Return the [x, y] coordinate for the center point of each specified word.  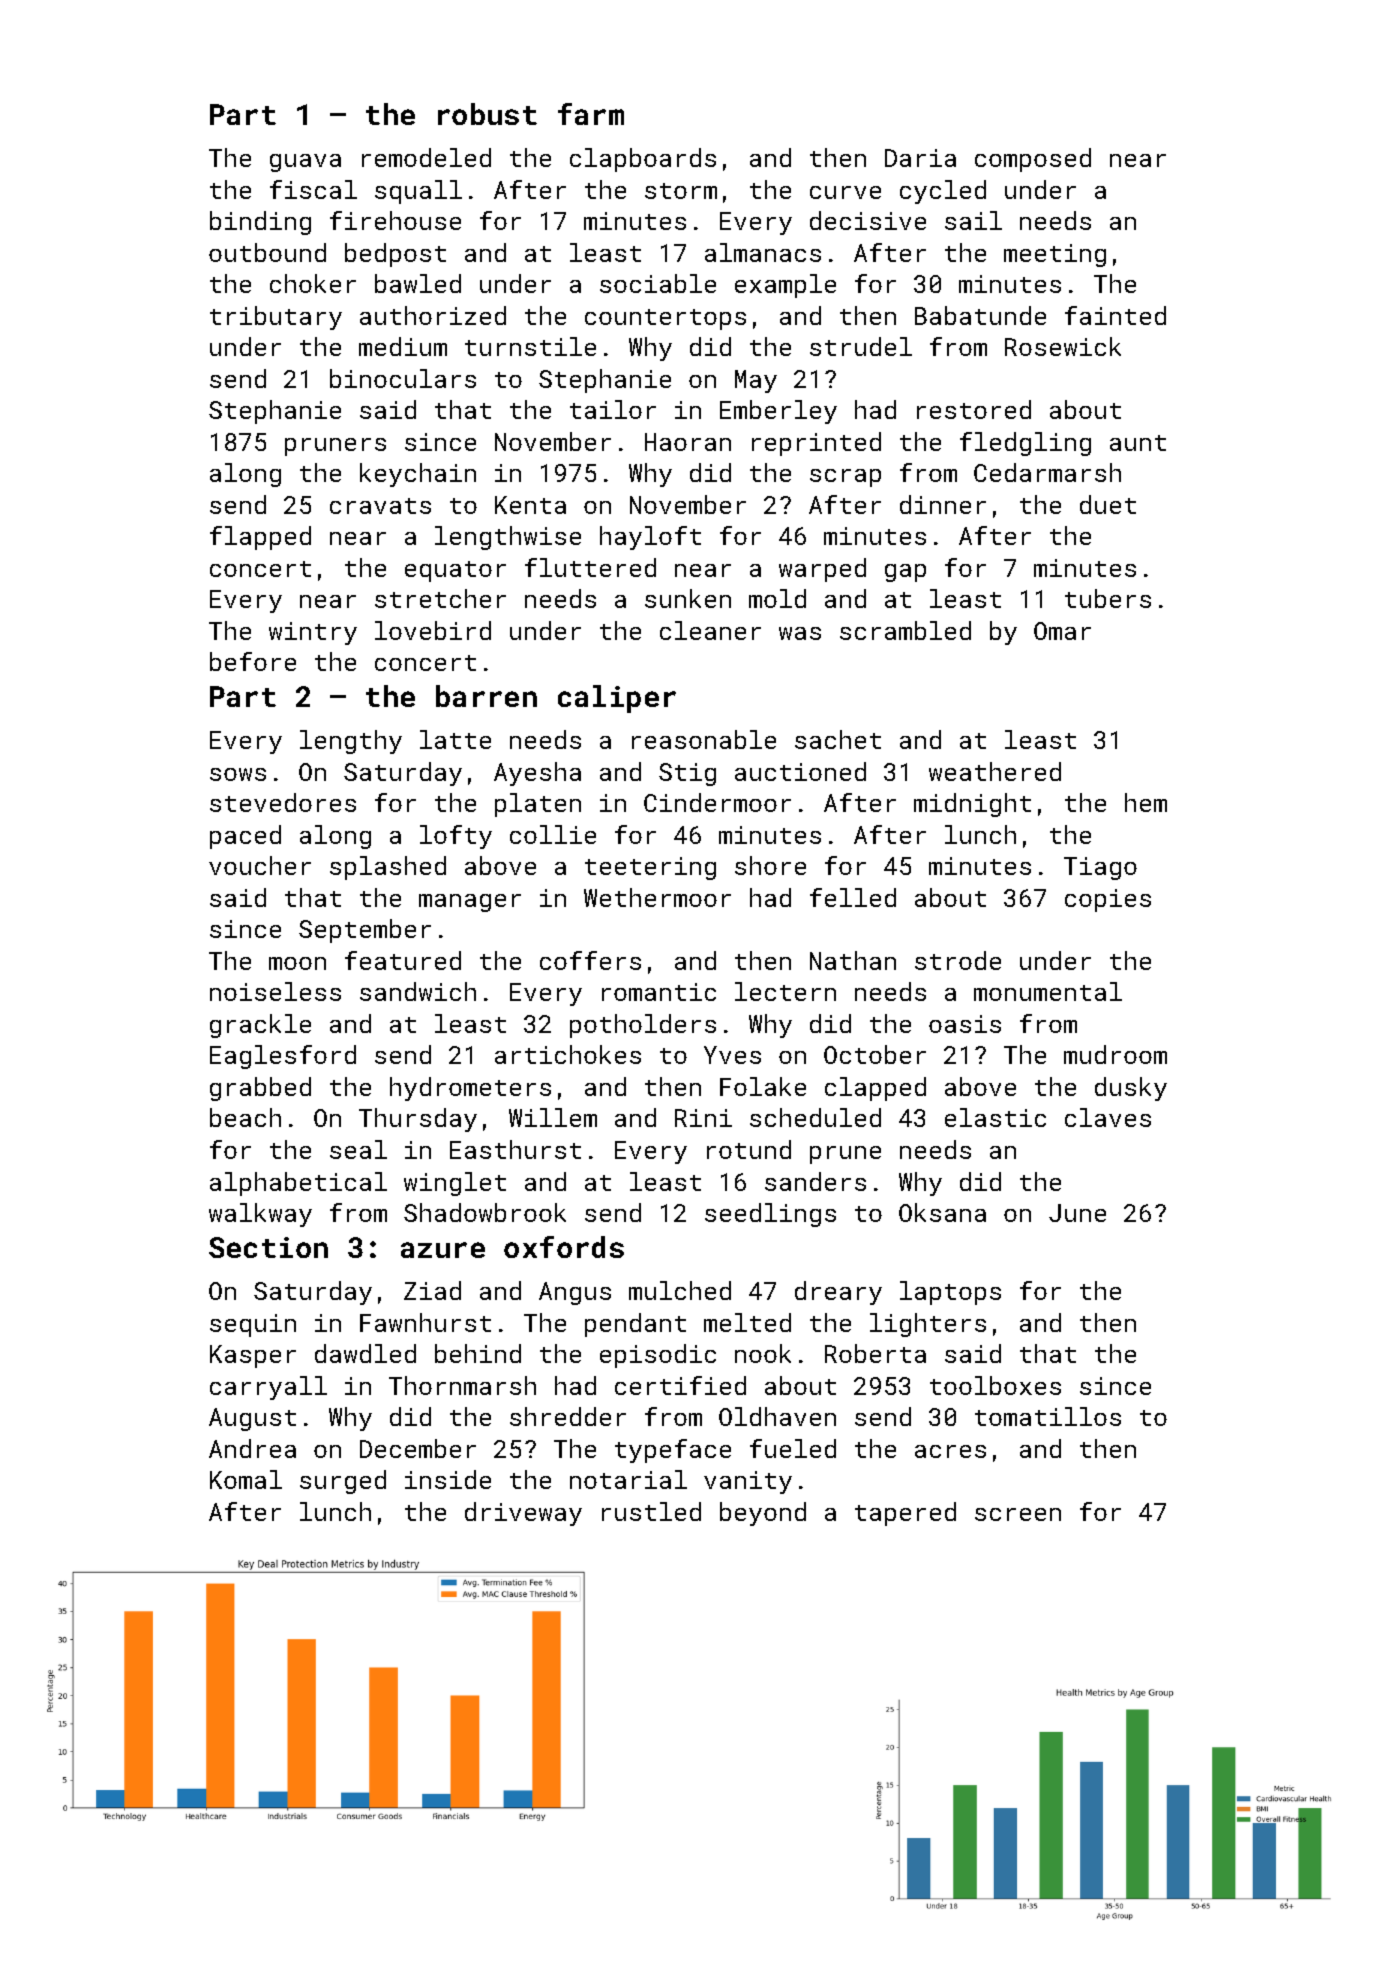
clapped [875, 1089]
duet [1108, 504]
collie [553, 834]
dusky [1131, 1089]
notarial [628, 1479]
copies [1108, 900]
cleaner [710, 630]
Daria [920, 158]
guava [305, 163]
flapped [260, 538]
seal [358, 1149]
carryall [268, 1388]
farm [591, 114]
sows [238, 774]
